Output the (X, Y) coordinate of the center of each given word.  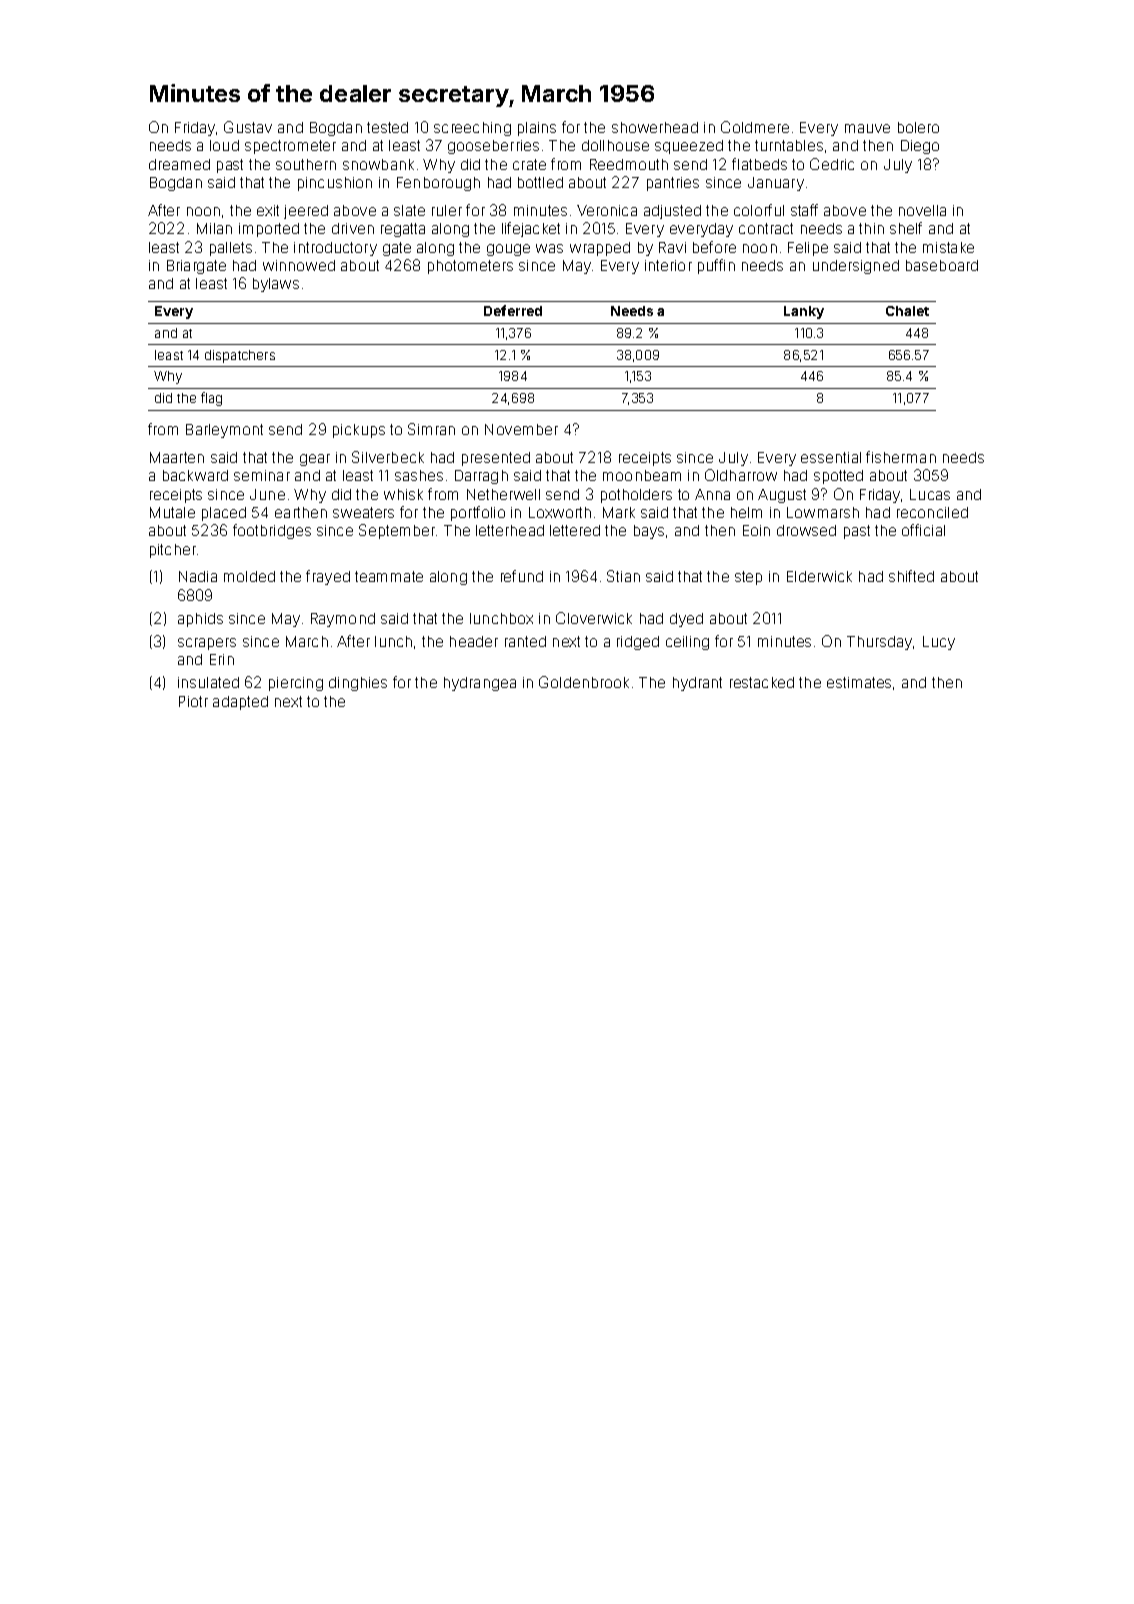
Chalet (907, 311)
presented (496, 459)
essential (831, 457)
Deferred (513, 310)
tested (387, 127)
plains (537, 129)
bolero (918, 127)
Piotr (193, 701)
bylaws (276, 285)
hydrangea (480, 684)
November (521, 429)
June (267, 494)
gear (315, 460)
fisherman (901, 457)
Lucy (939, 643)
